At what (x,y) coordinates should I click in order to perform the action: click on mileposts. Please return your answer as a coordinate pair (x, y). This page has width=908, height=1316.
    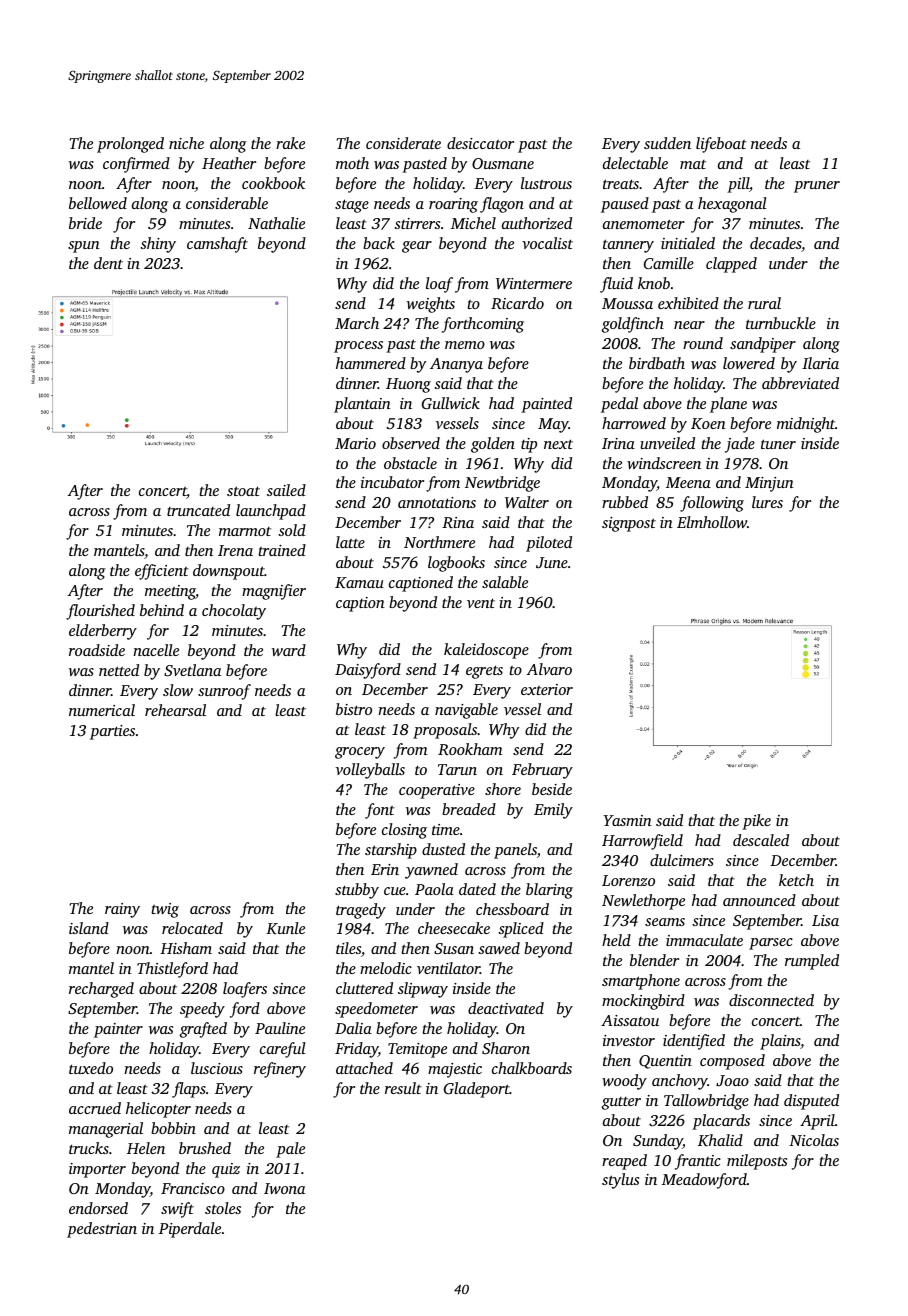
    Looking at the image, I should click on (757, 1162).
